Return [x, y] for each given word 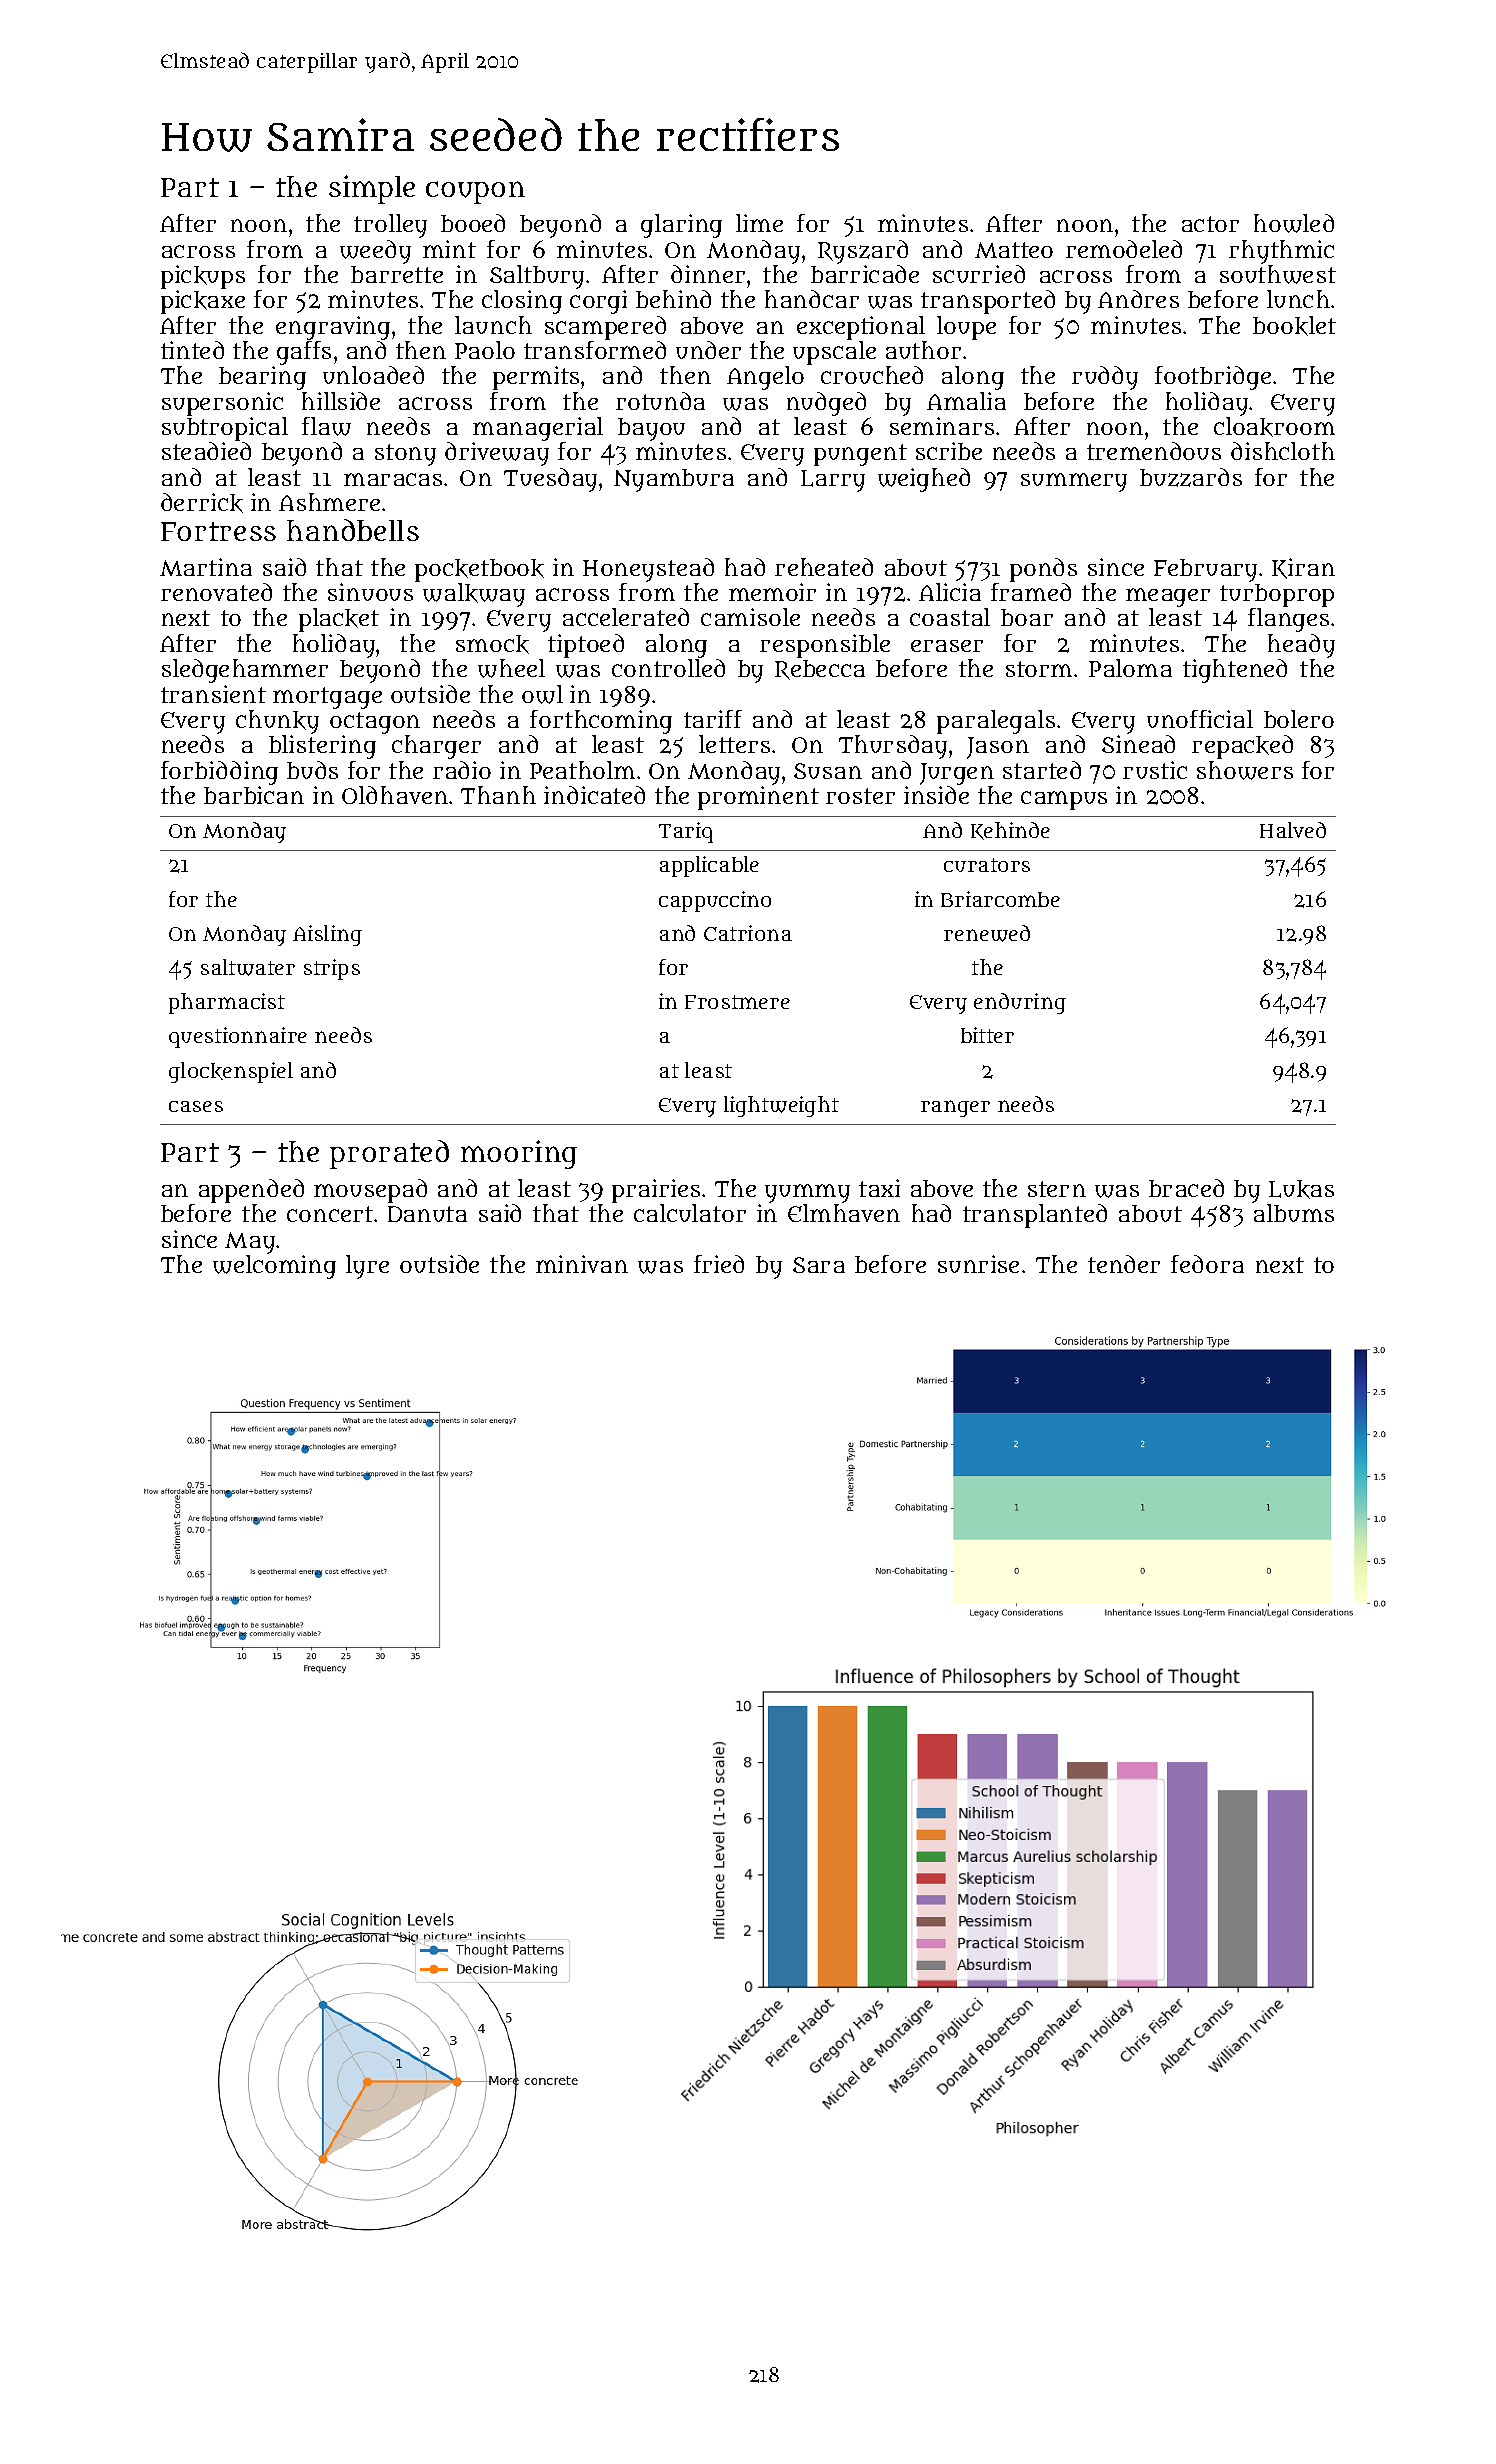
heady [1301, 646]
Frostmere [737, 1002]
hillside [341, 401]
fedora [1207, 1264]
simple [372, 189]
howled [1294, 223]
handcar [812, 299]
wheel [511, 668]
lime [759, 223]
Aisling [327, 935]
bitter [987, 1035]
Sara [819, 1265]
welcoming [274, 1267]
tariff [713, 719]
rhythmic [1281, 252]
